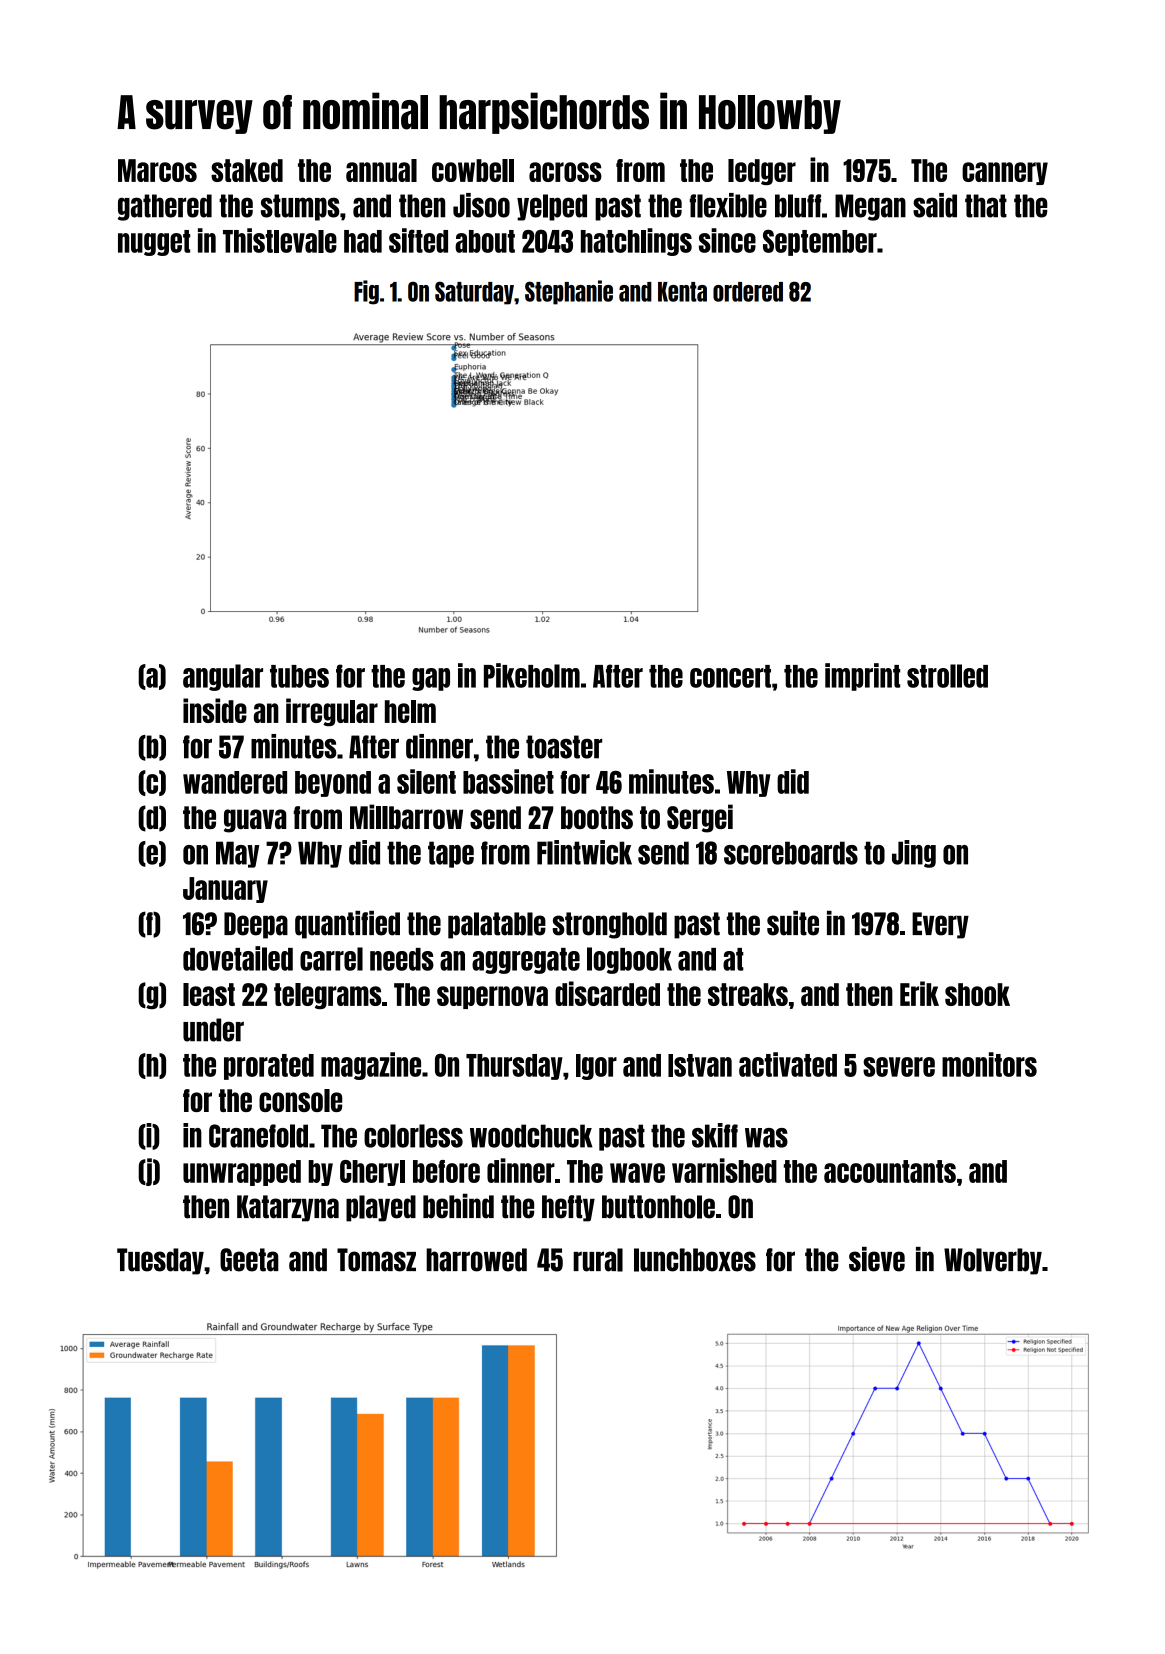 The image size is (1165, 1654). Describe the element at coordinates (788, 1064) in the image. I see `activated` at that location.
